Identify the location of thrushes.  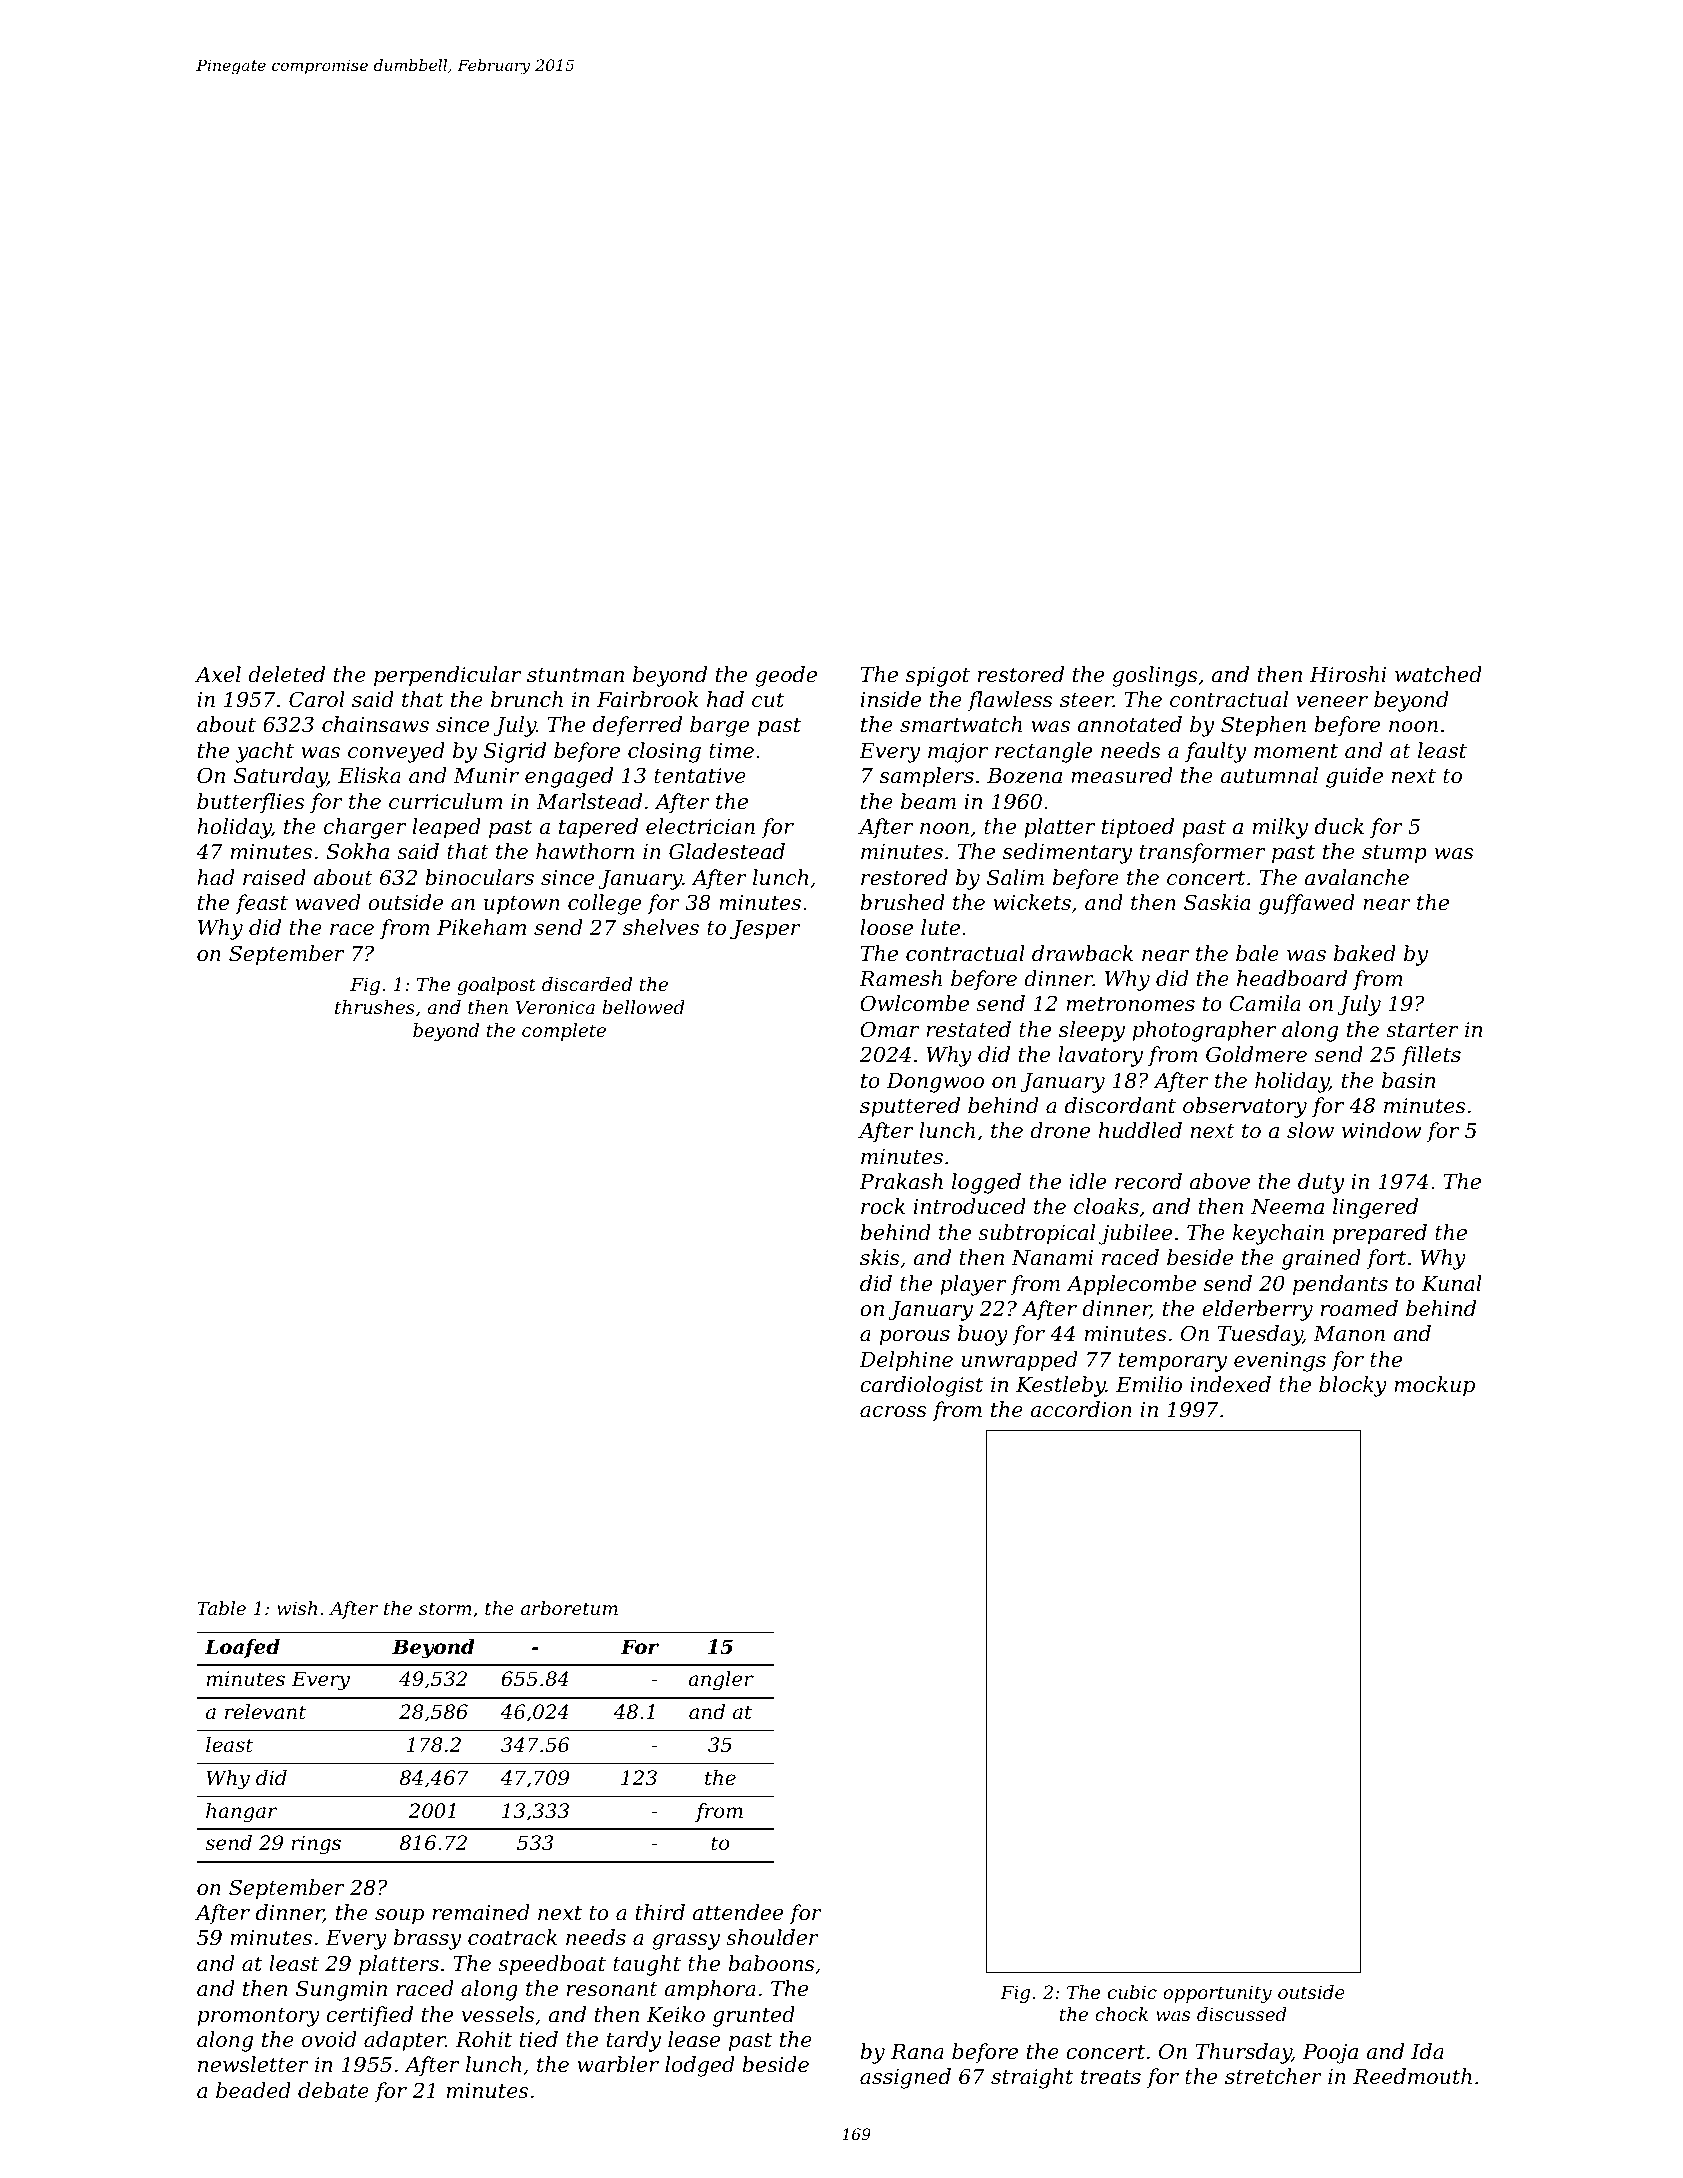
(375, 1007).
